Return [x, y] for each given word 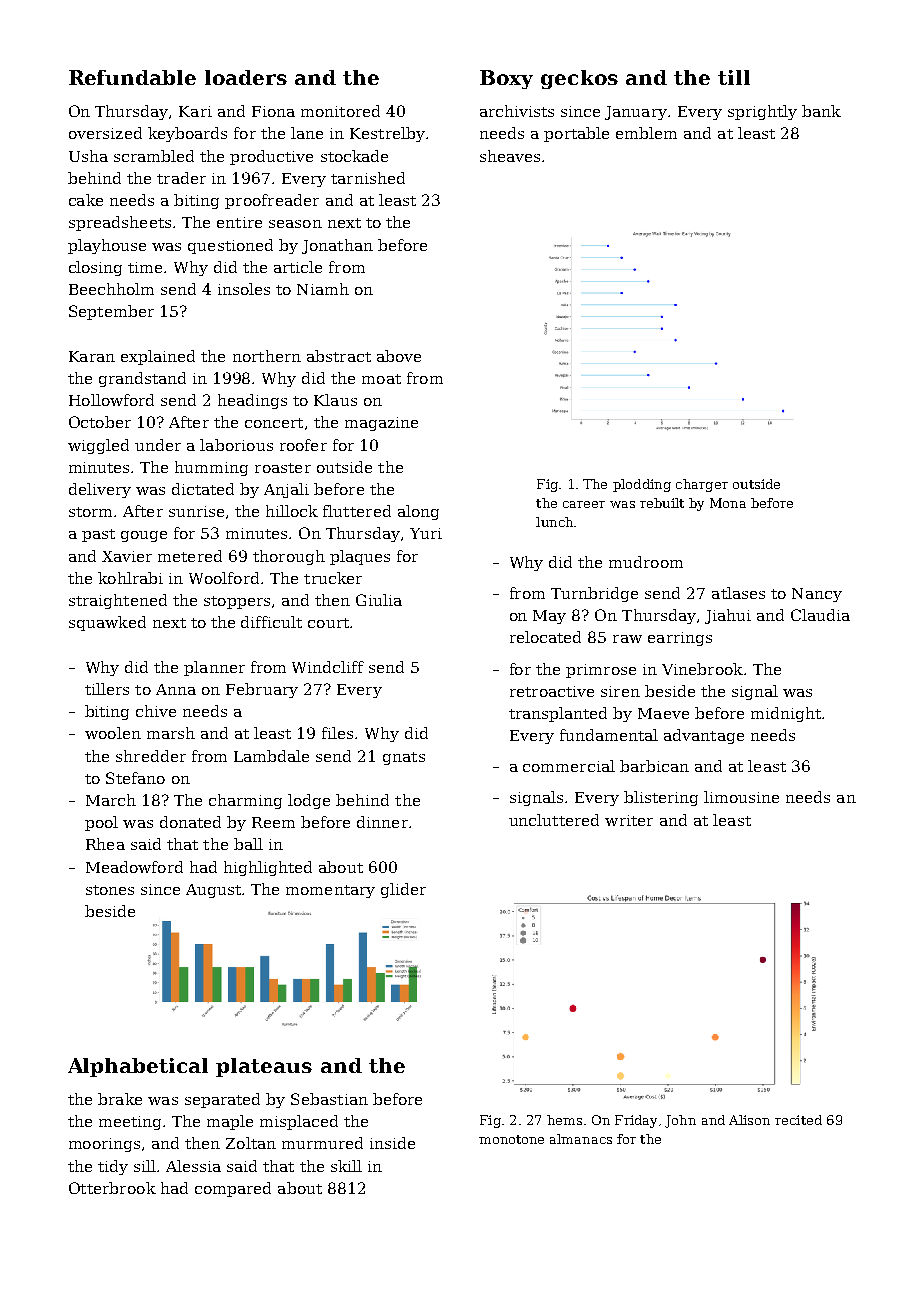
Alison [749, 1120]
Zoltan [251, 1143]
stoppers [237, 602]
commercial [569, 766]
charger [702, 485]
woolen [113, 733]
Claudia [820, 615]
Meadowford [134, 867]
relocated [545, 637]
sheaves [510, 156]
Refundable [132, 77]
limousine [741, 797]
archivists [517, 111]
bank [821, 111]
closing [95, 268]
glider [403, 890]
